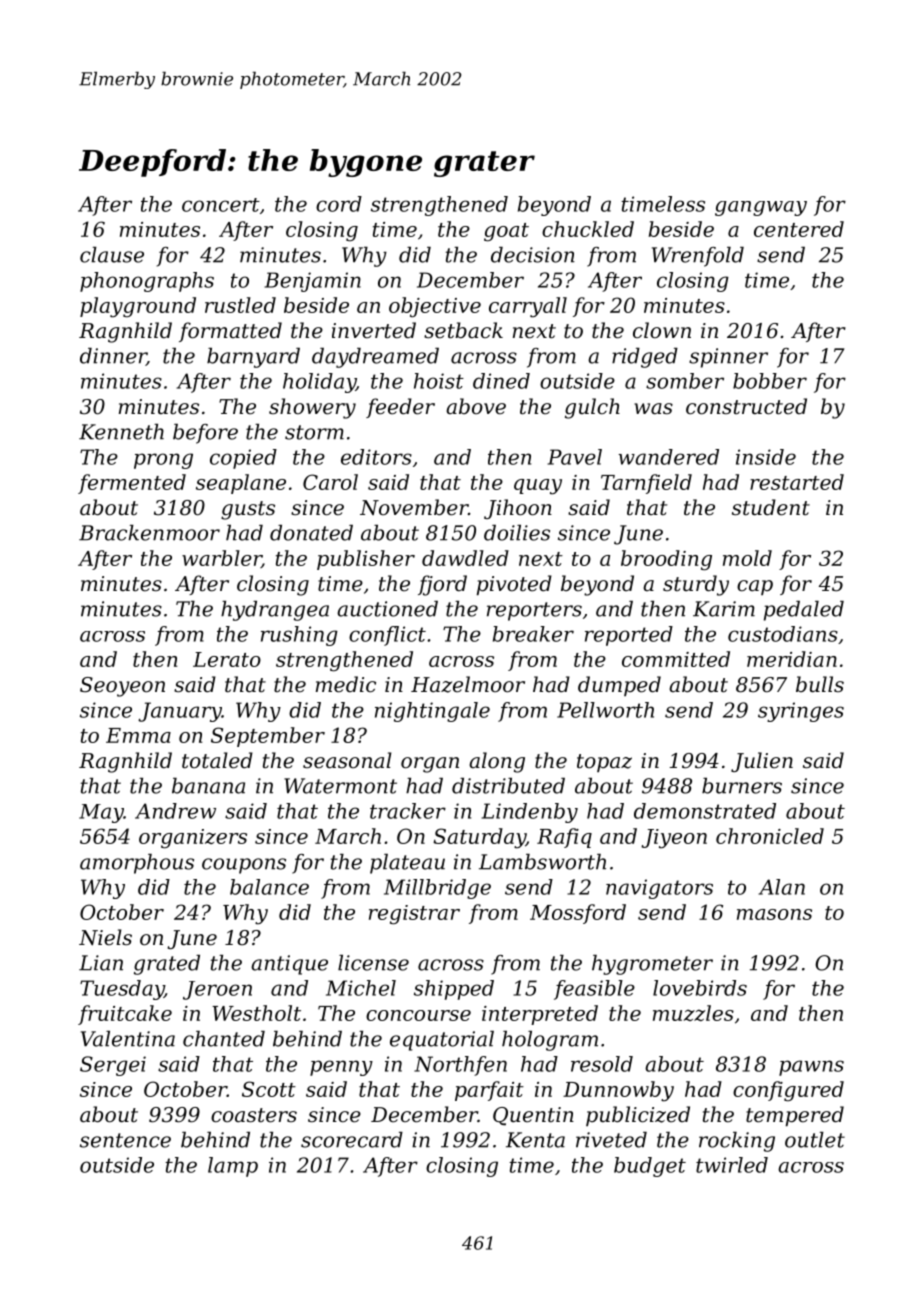 The image size is (924, 1314). What do you see at coordinates (435, 307) in the screenshot?
I see `objective` at bounding box center [435, 307].
